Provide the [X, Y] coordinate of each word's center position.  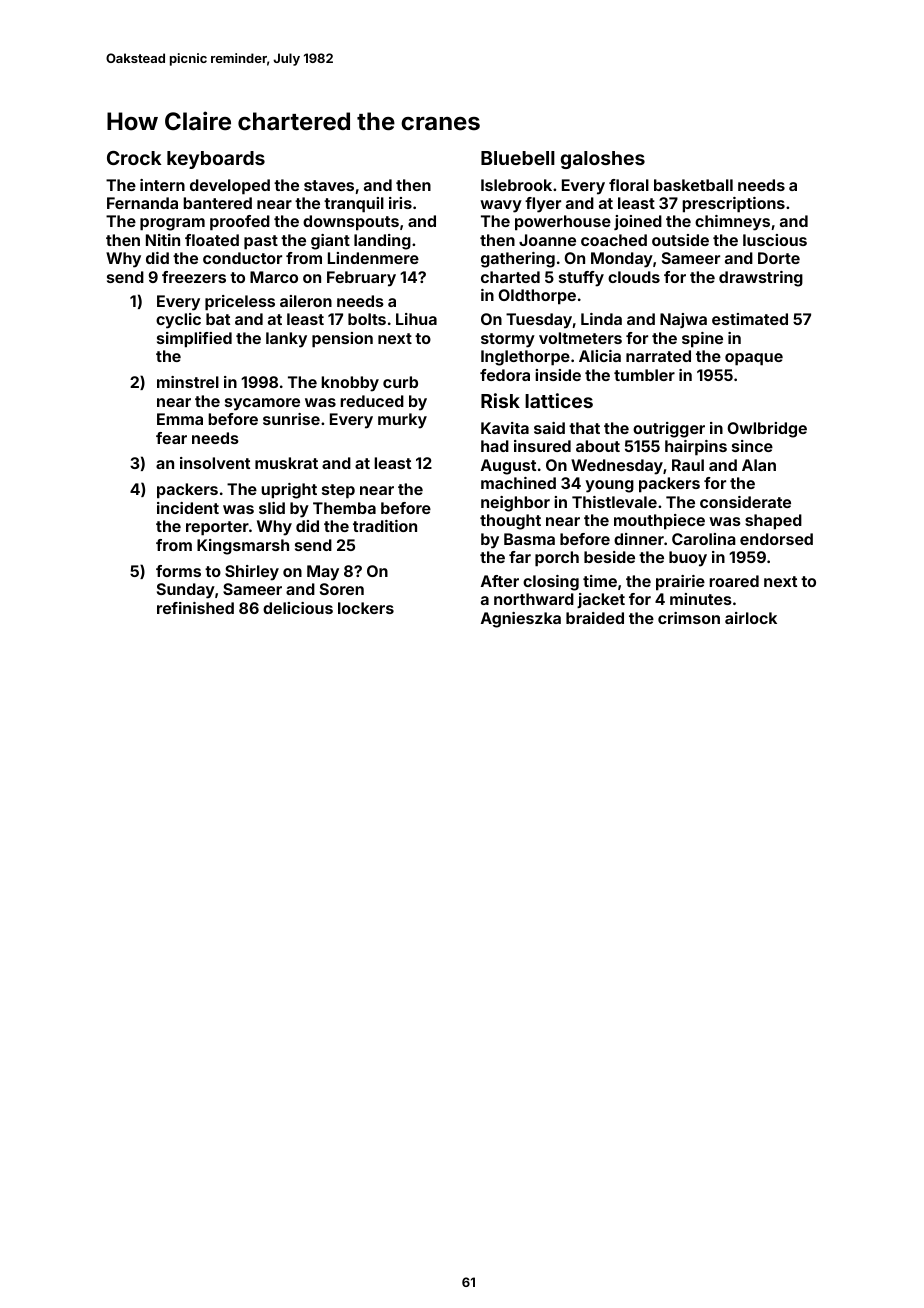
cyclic [178, 321]
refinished [195, 608]
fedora [505, 375]
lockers [366, 608]
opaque [754, 359]
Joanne [547, 240]
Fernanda [142, 203]
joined [638, 222]
